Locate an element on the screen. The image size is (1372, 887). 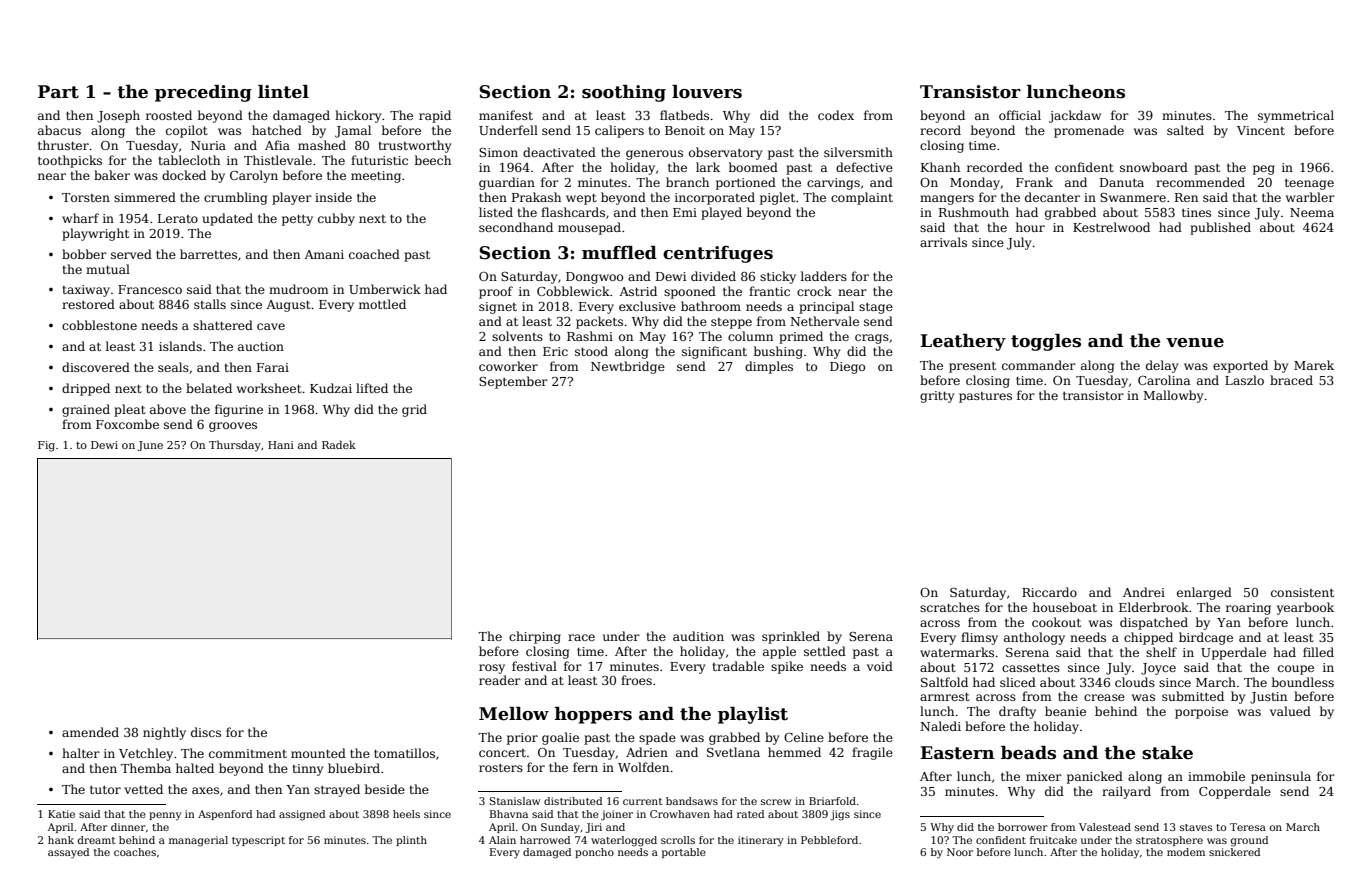
official is located at coordinates (1020, 115).
